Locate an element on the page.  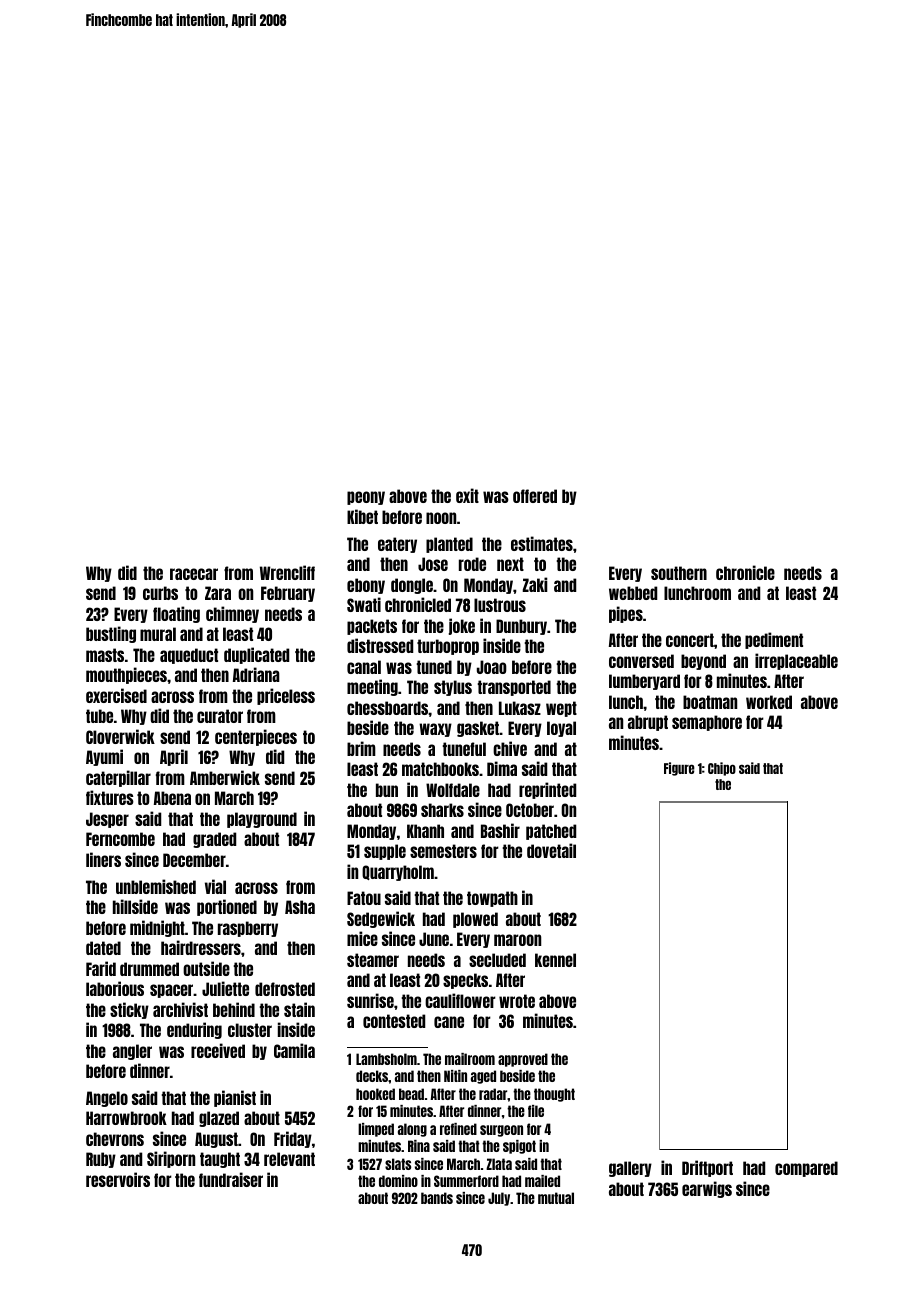
portioned is located at coordinates (227, 907).
